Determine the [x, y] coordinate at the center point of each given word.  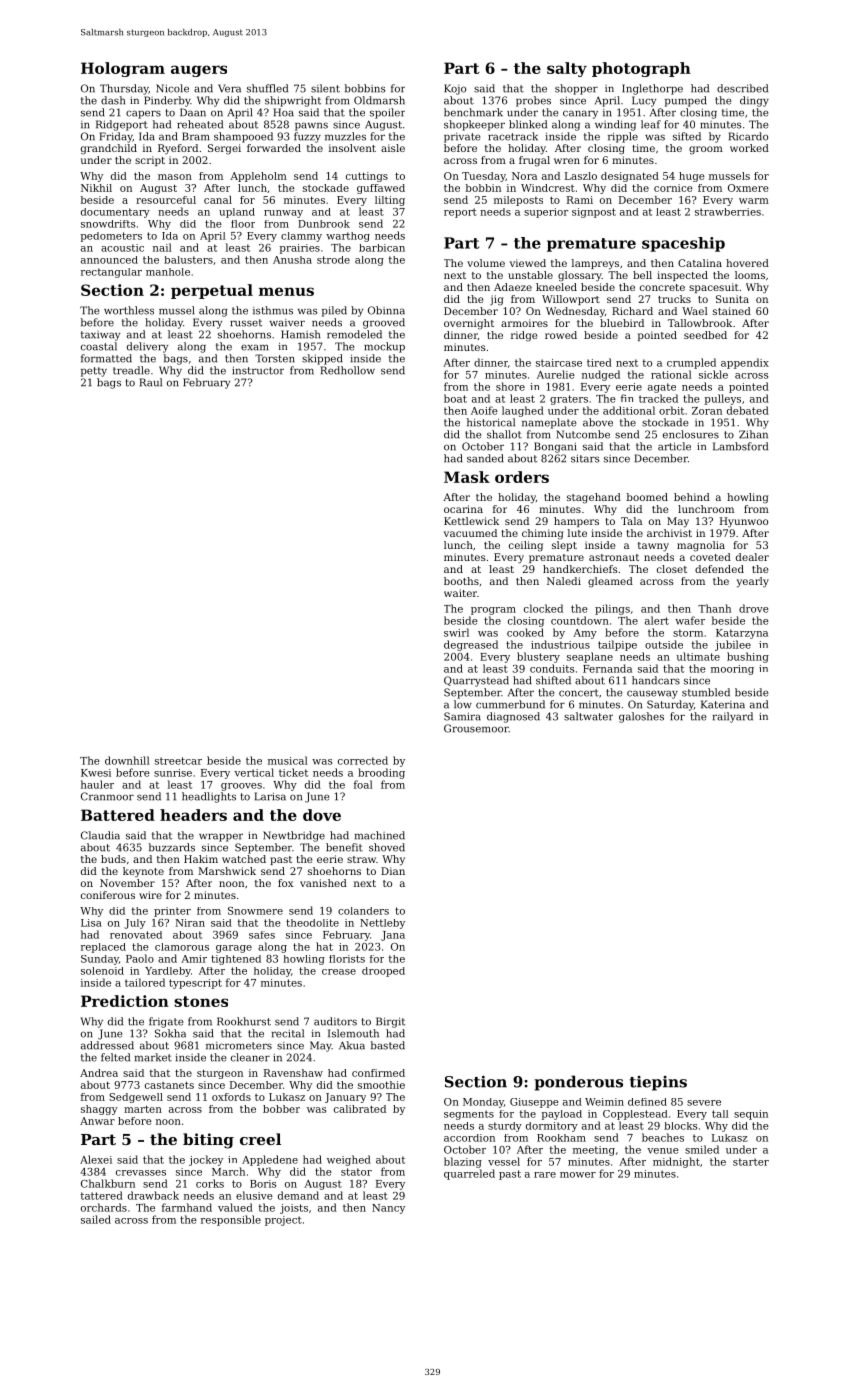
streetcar [178, 761]
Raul [151, 382]
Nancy [388, 1209]
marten [143, 1109]
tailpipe [617, 645]
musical [288, 760]
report [460, 213]
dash [113, 100]
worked [749, 148]
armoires [524, 323]
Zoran [707, 411]
